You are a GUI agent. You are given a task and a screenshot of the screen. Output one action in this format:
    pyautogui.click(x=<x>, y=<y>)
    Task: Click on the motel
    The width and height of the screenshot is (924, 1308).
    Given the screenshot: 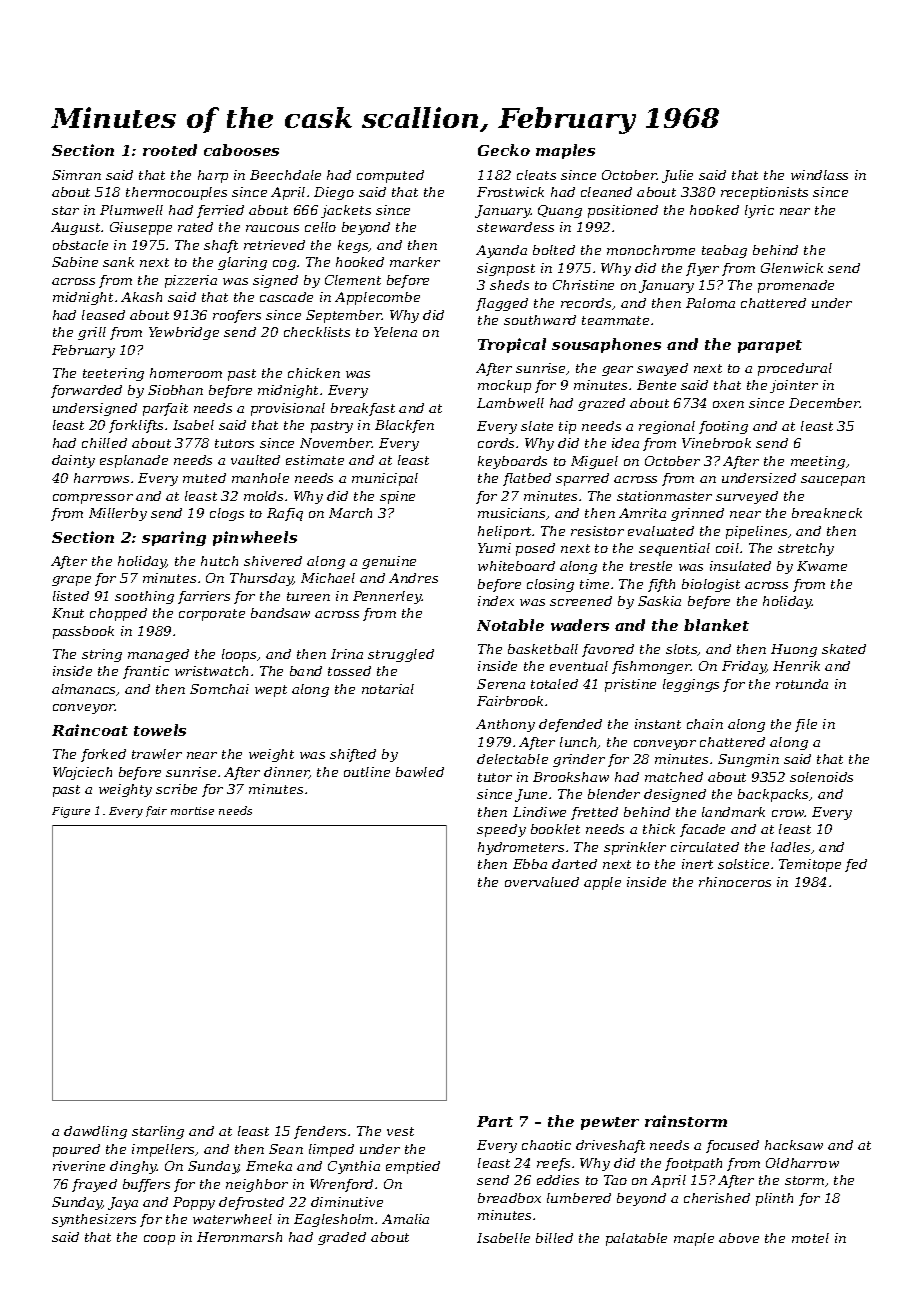 What is the action you would take?
    pyautogui.click(x=810, y=1238)
